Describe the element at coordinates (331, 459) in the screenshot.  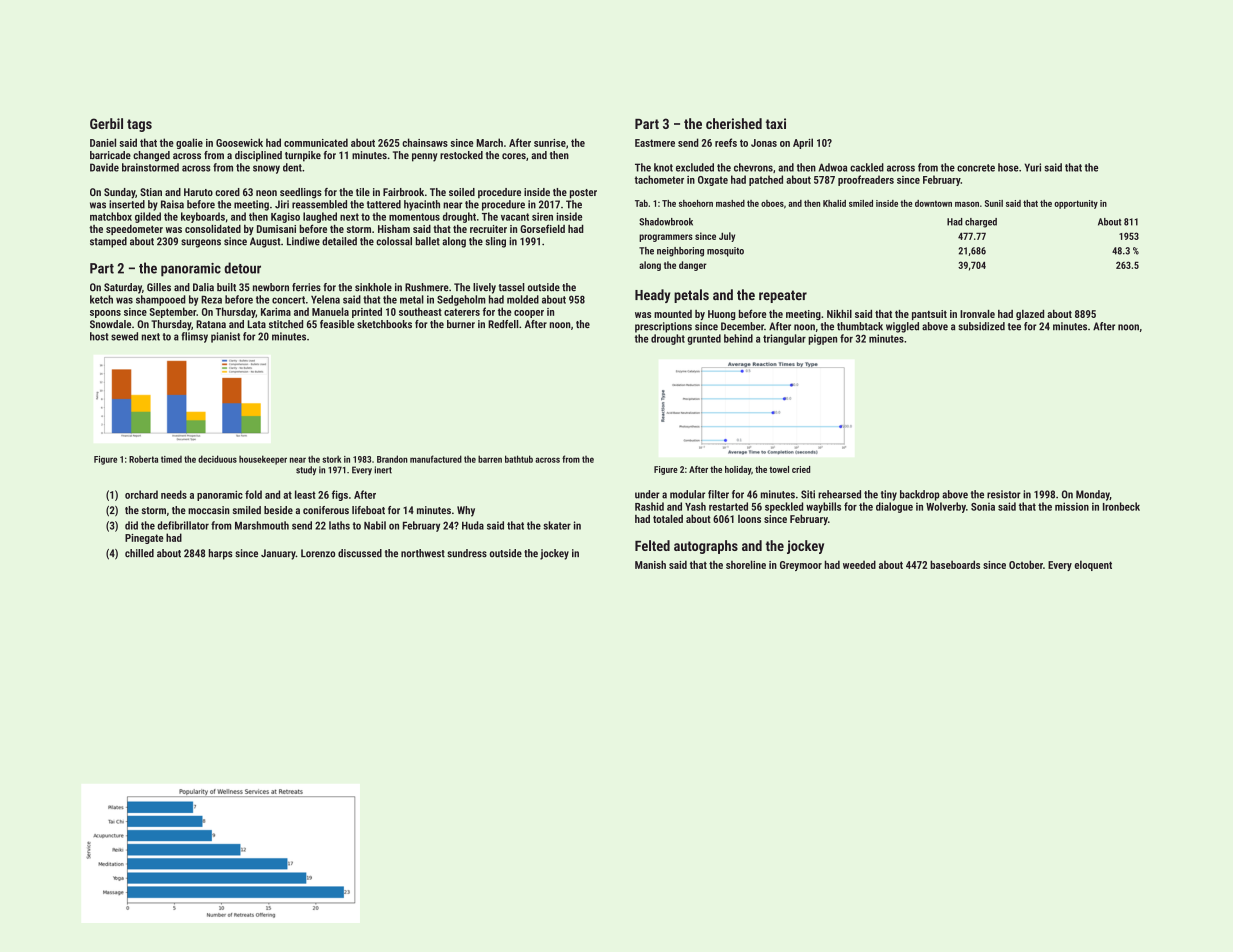
I see `stork` at that location.
